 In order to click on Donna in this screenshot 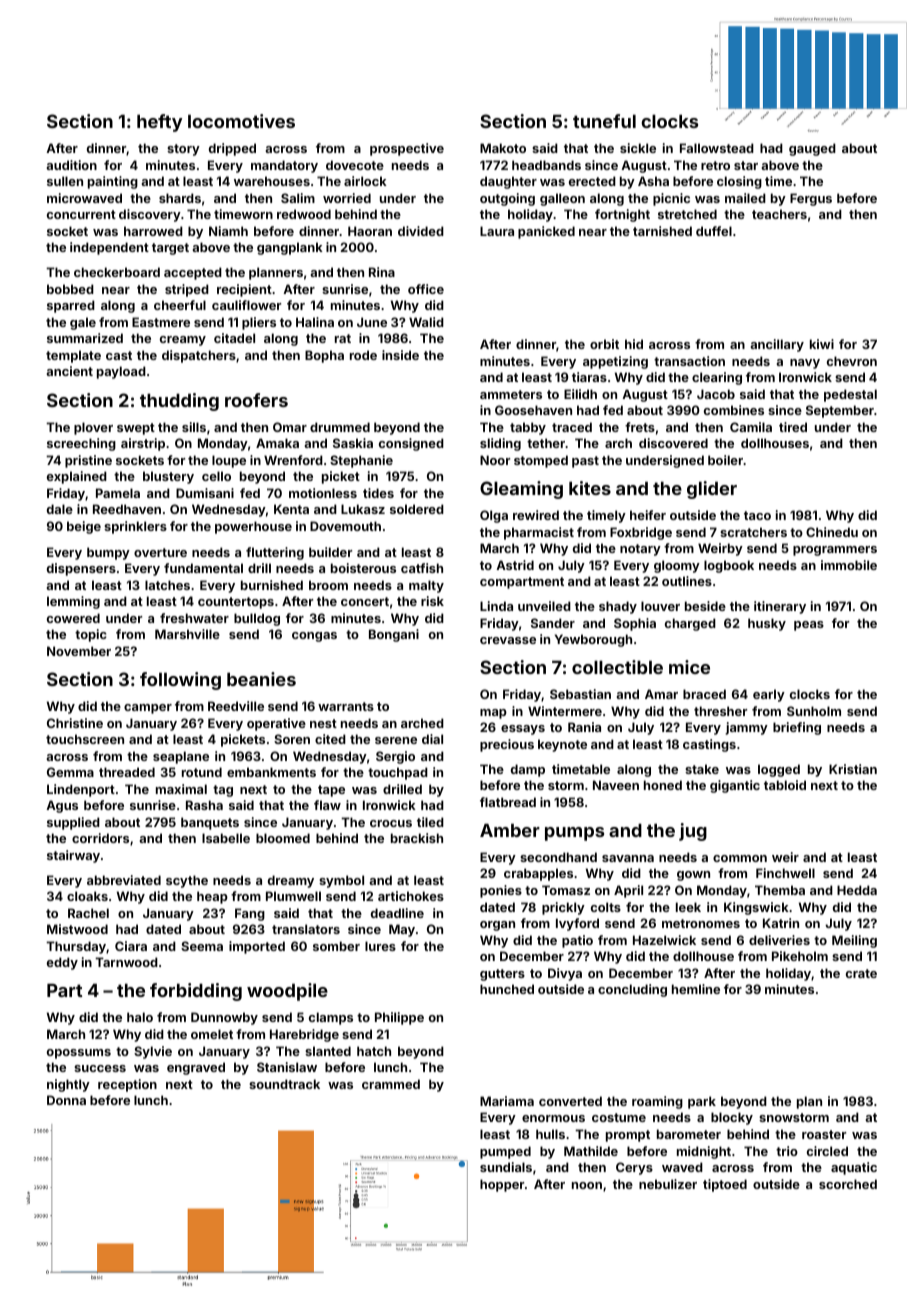, I will do `click(66, 1100)`.
